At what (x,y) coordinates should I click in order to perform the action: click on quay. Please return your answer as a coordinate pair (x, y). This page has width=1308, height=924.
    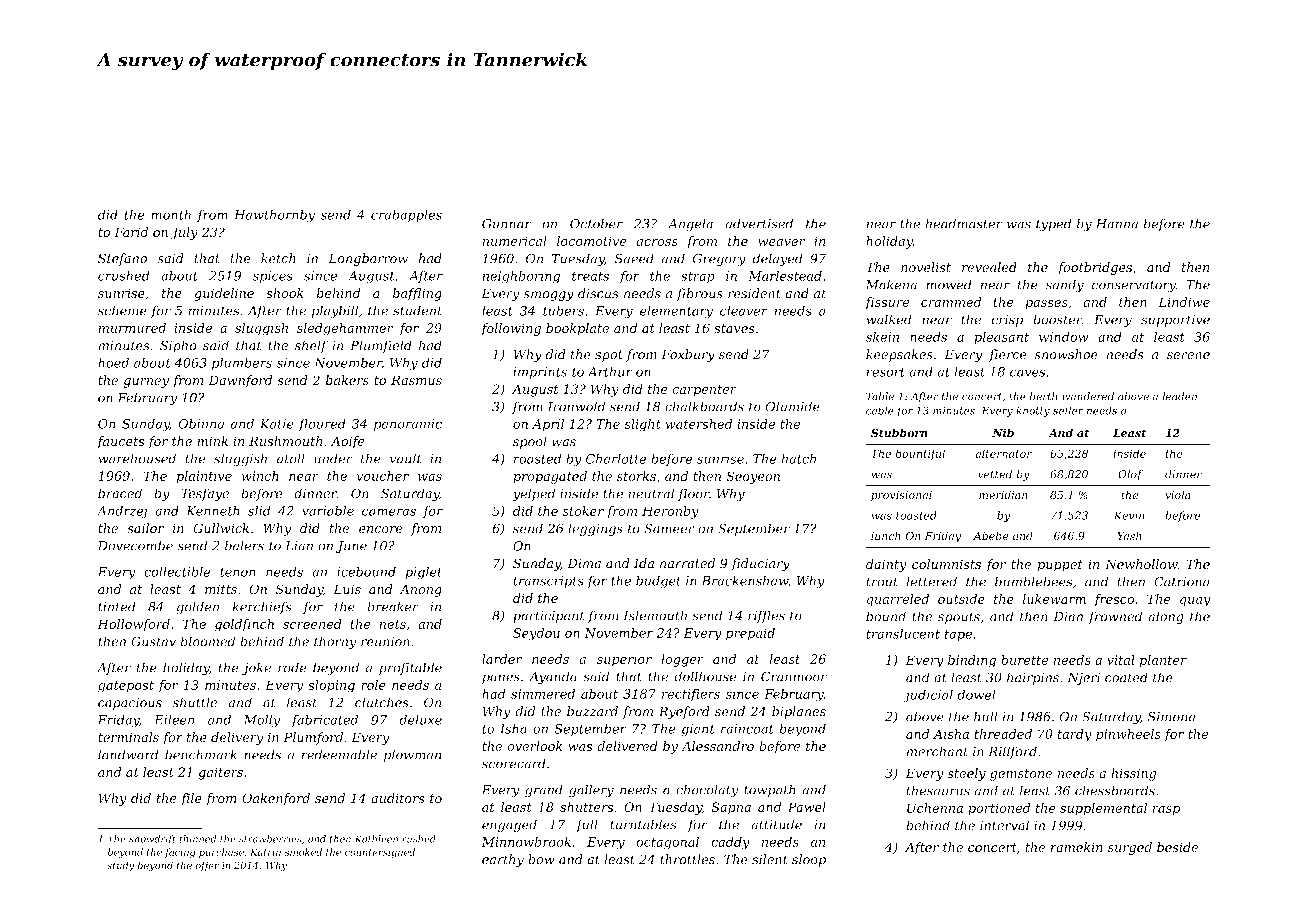
    Looking at the image, I should click on (1195, 602).
